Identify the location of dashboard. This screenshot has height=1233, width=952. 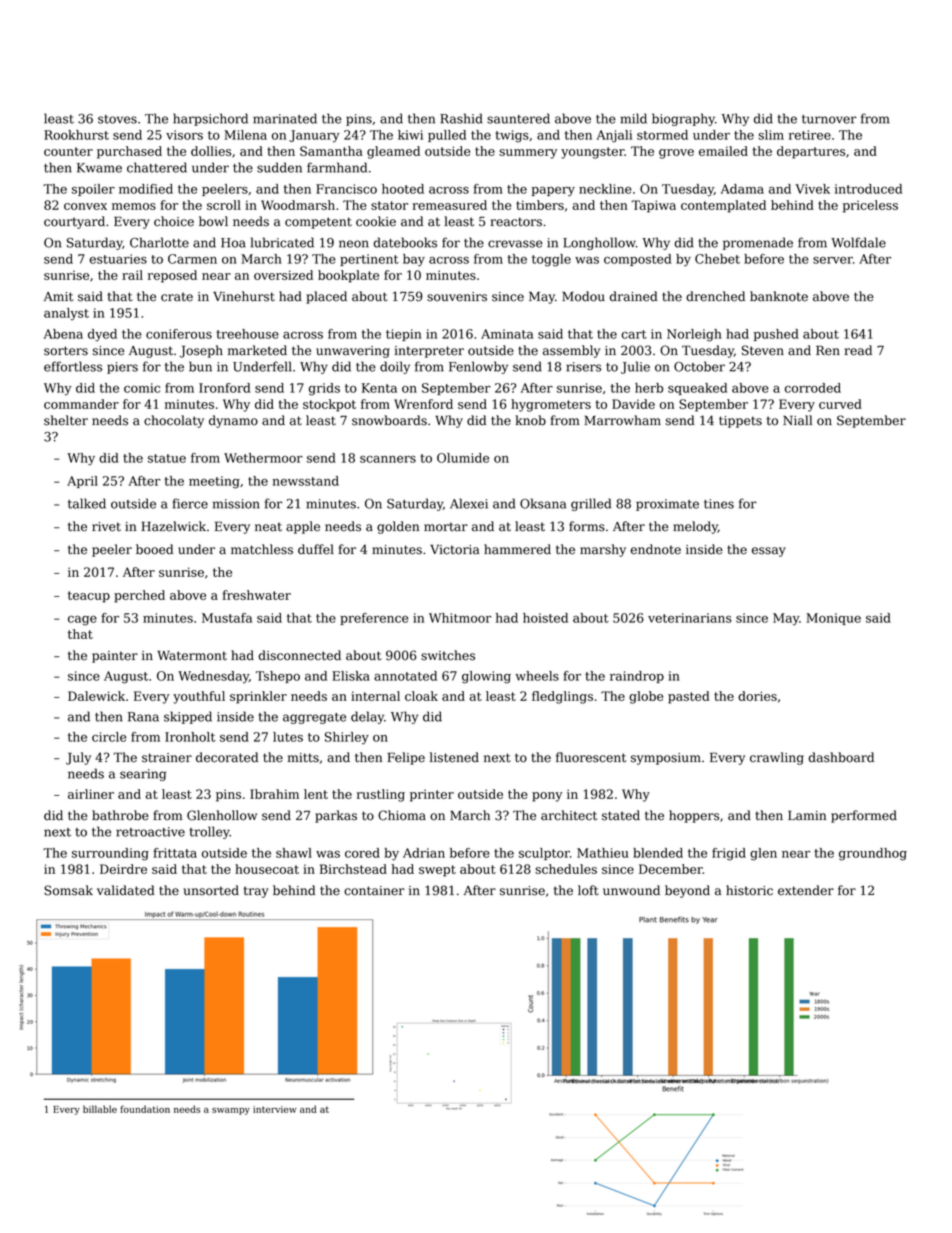
(841, 757).
